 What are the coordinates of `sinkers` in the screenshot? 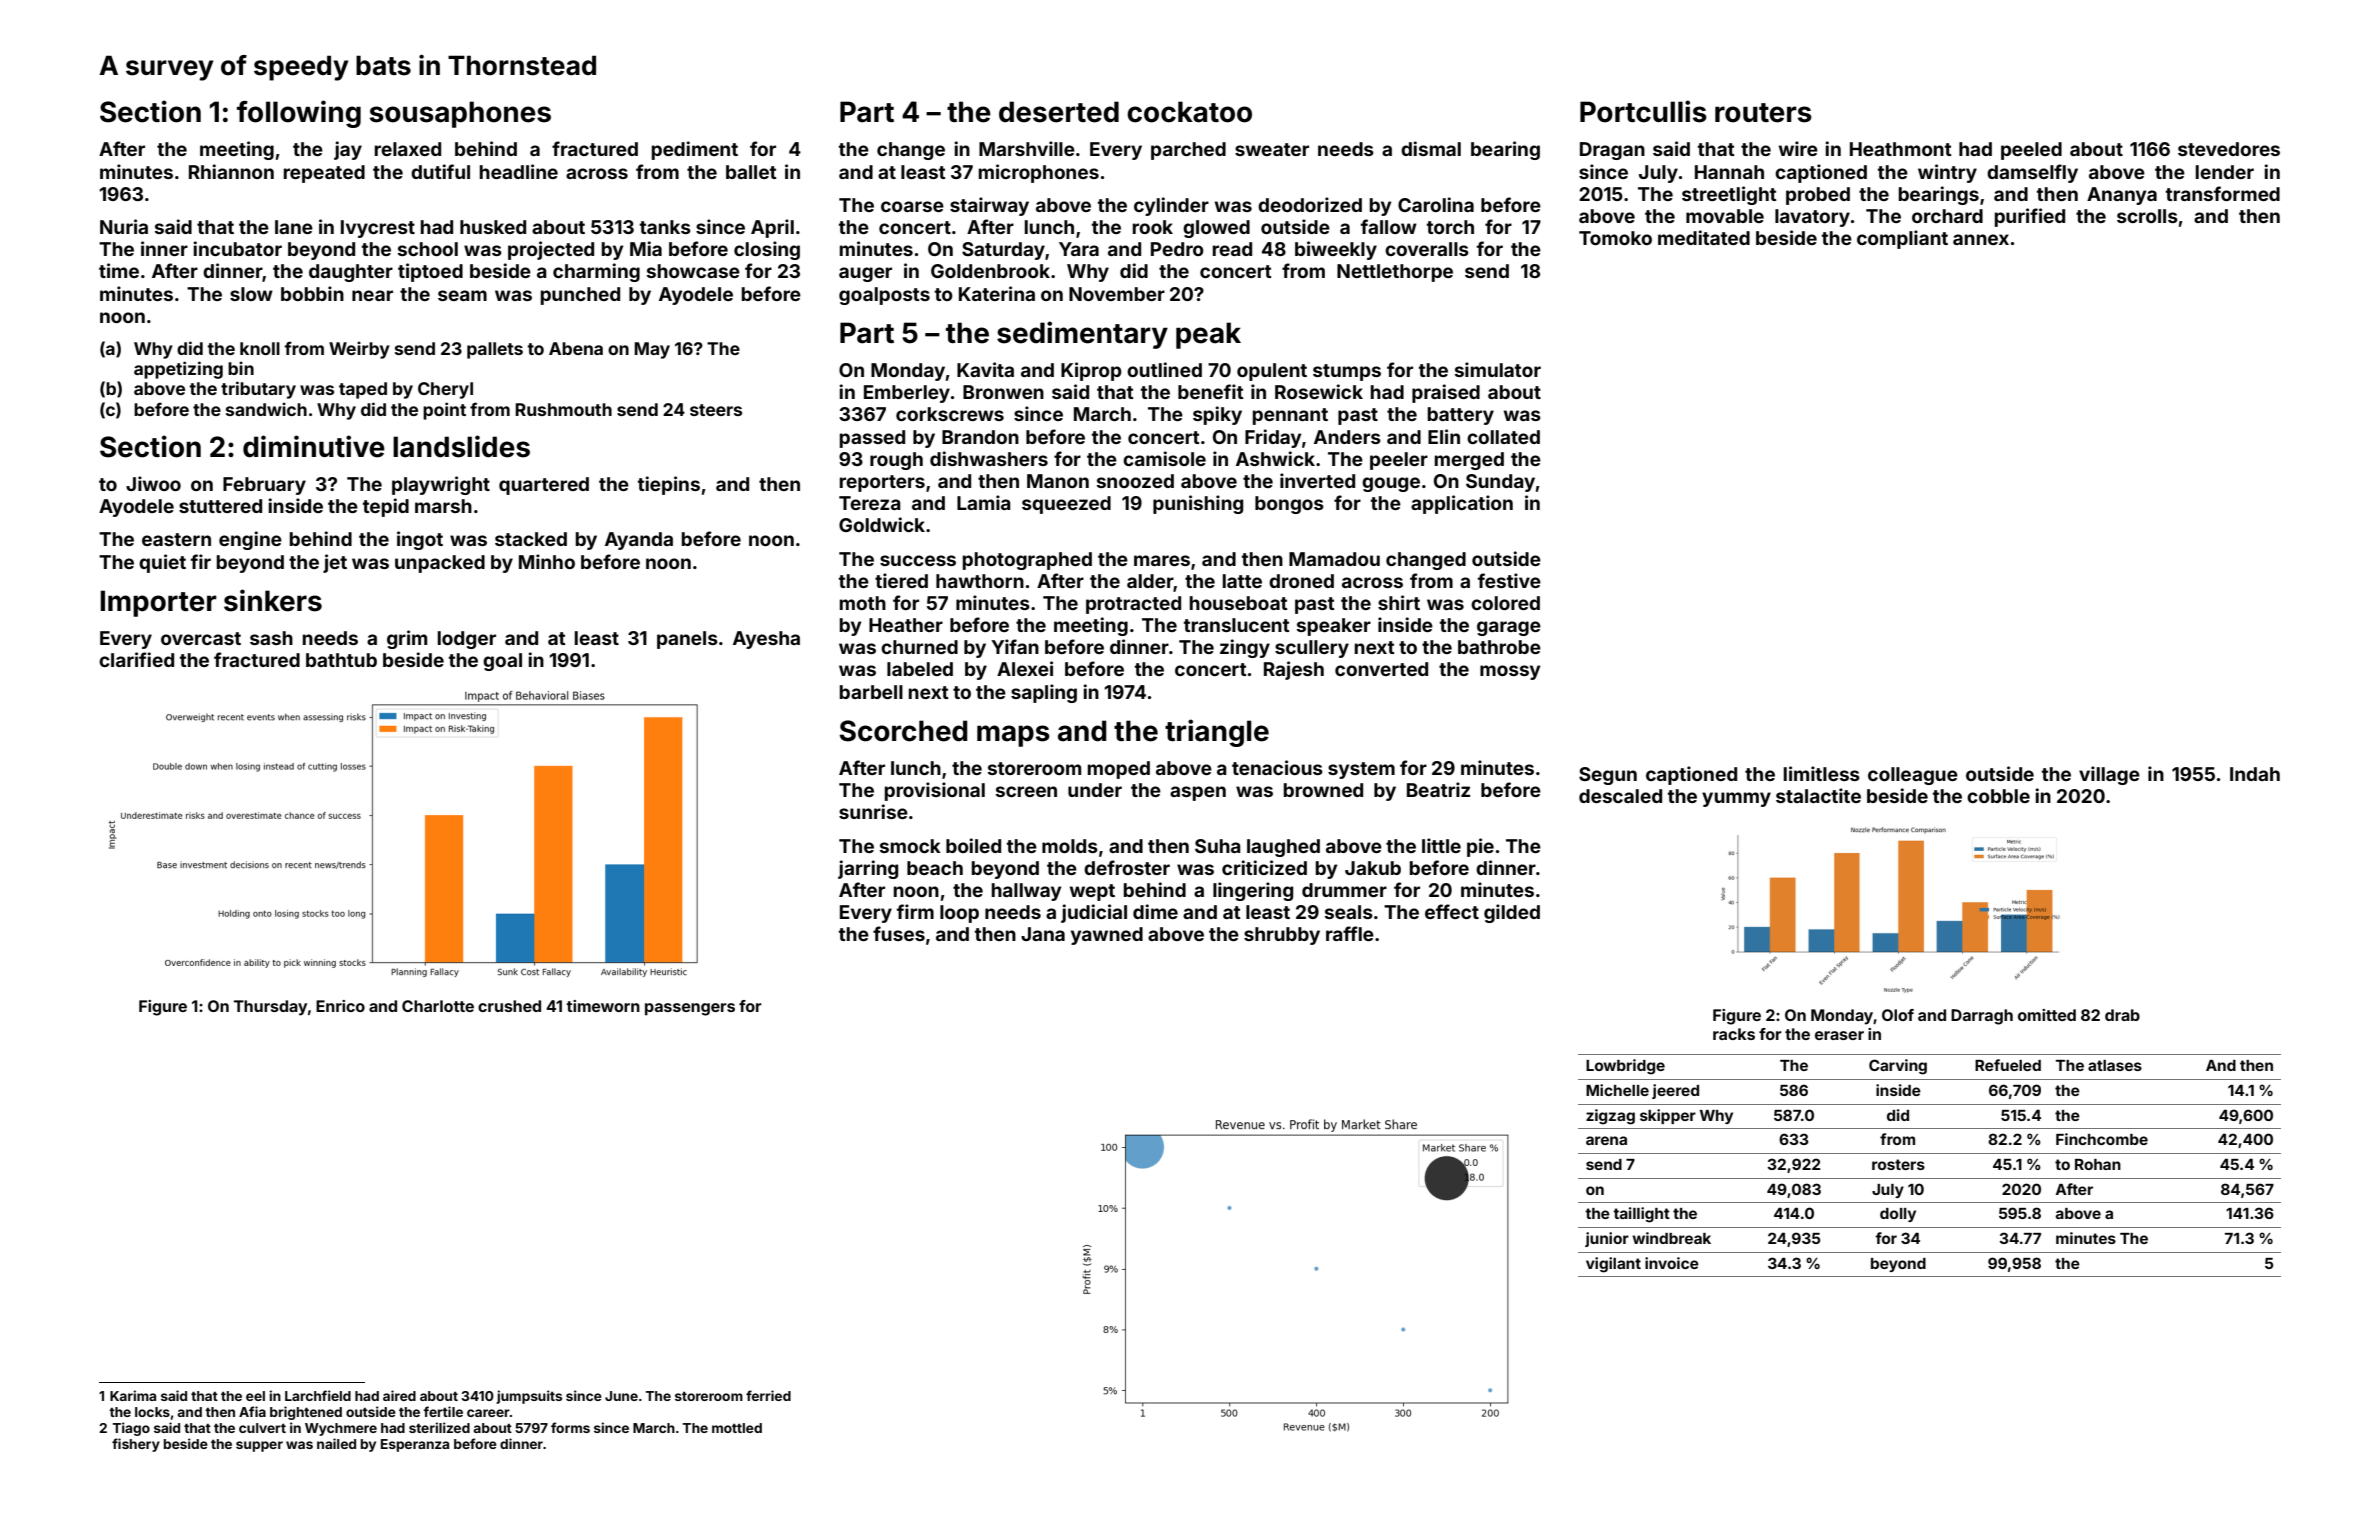 It's located at (273, 600).
